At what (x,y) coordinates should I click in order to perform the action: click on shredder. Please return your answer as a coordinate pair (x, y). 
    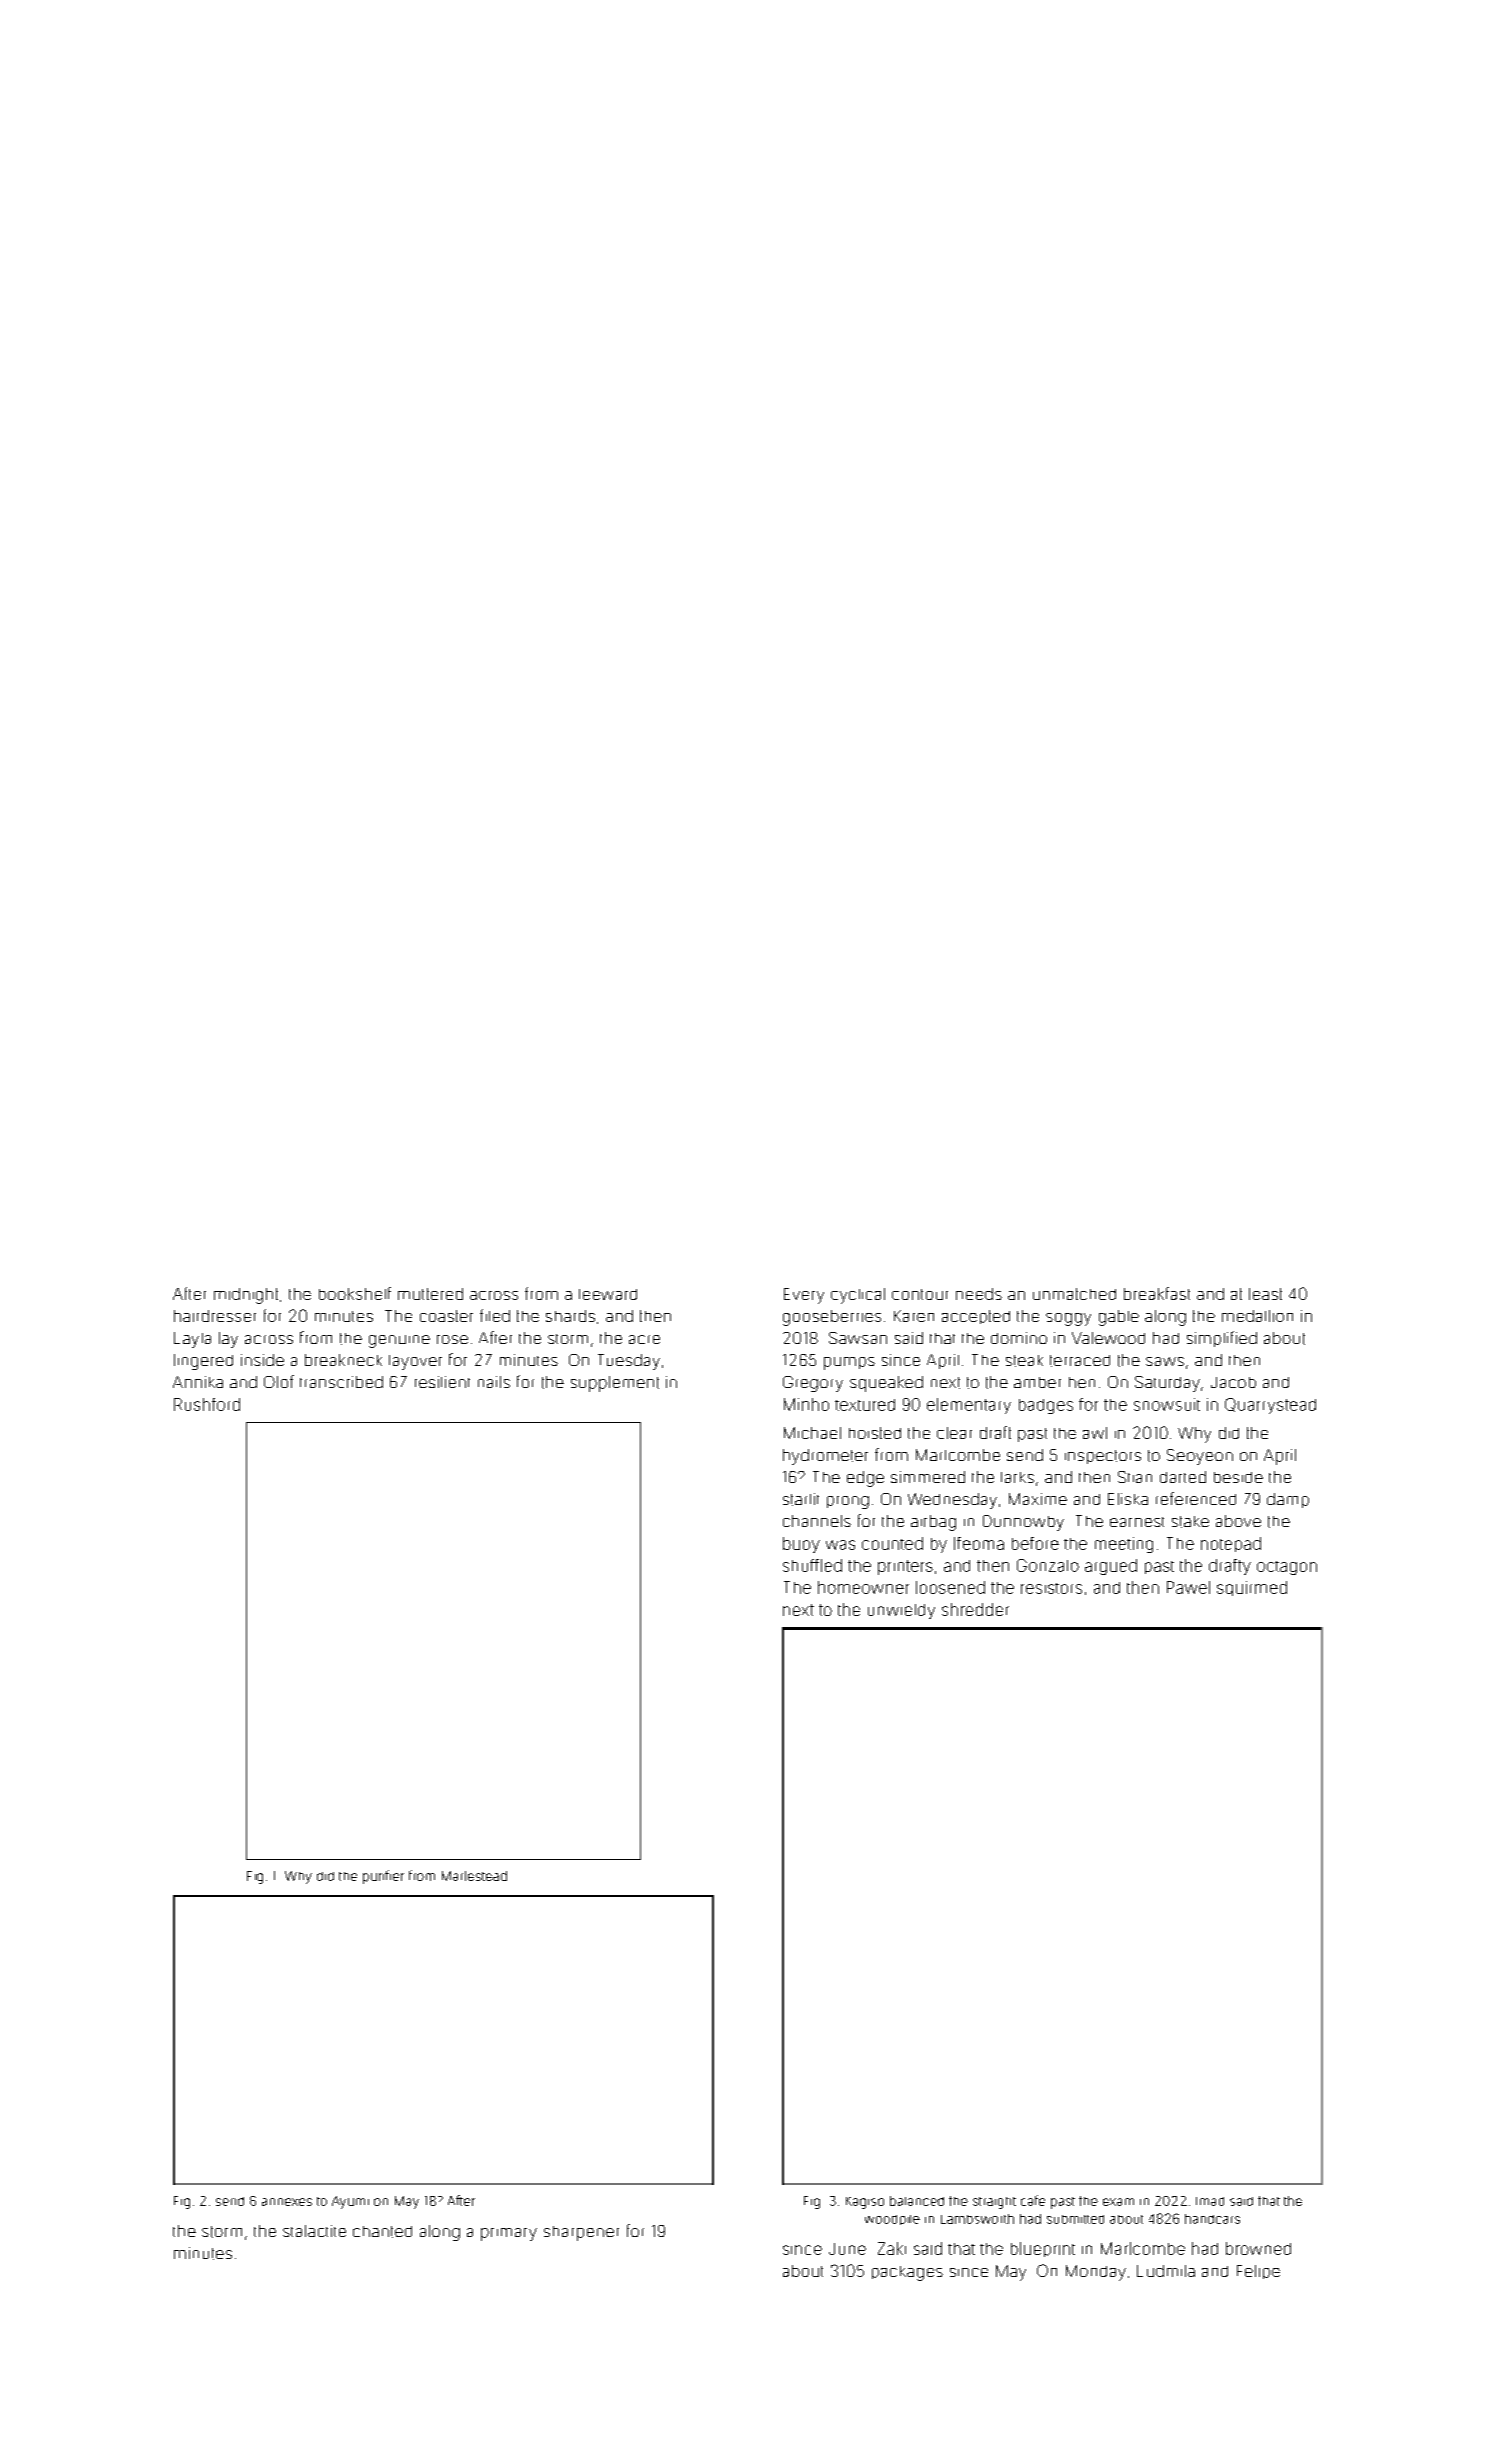
    Looking at the image, I should click on (975, 1609).
